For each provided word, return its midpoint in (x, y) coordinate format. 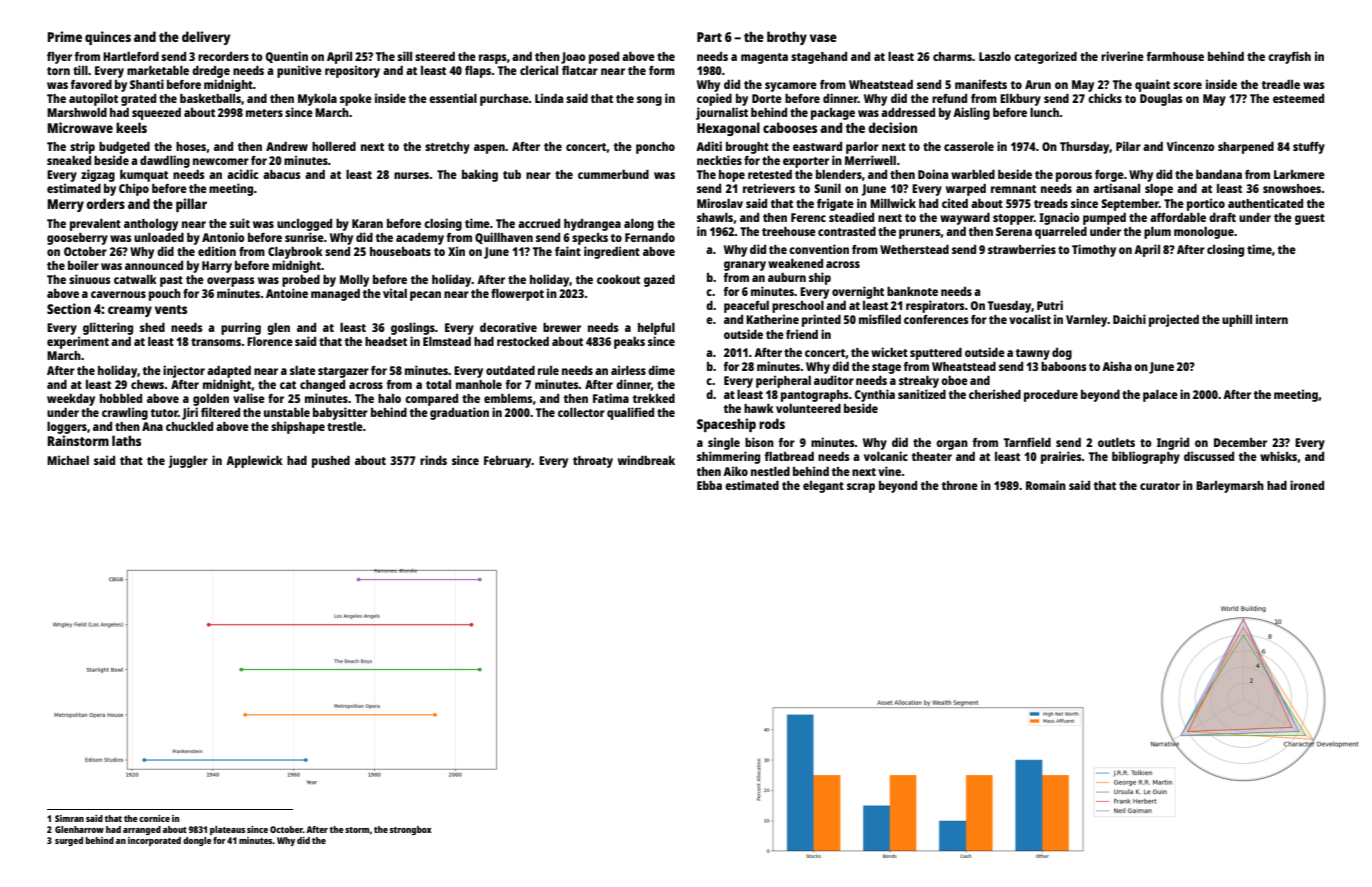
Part (709, 37)
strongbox (411, 830)
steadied (851, 217)
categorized (1045, 57)
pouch (165, 295)
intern (1272, 319)
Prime (65, 36)
